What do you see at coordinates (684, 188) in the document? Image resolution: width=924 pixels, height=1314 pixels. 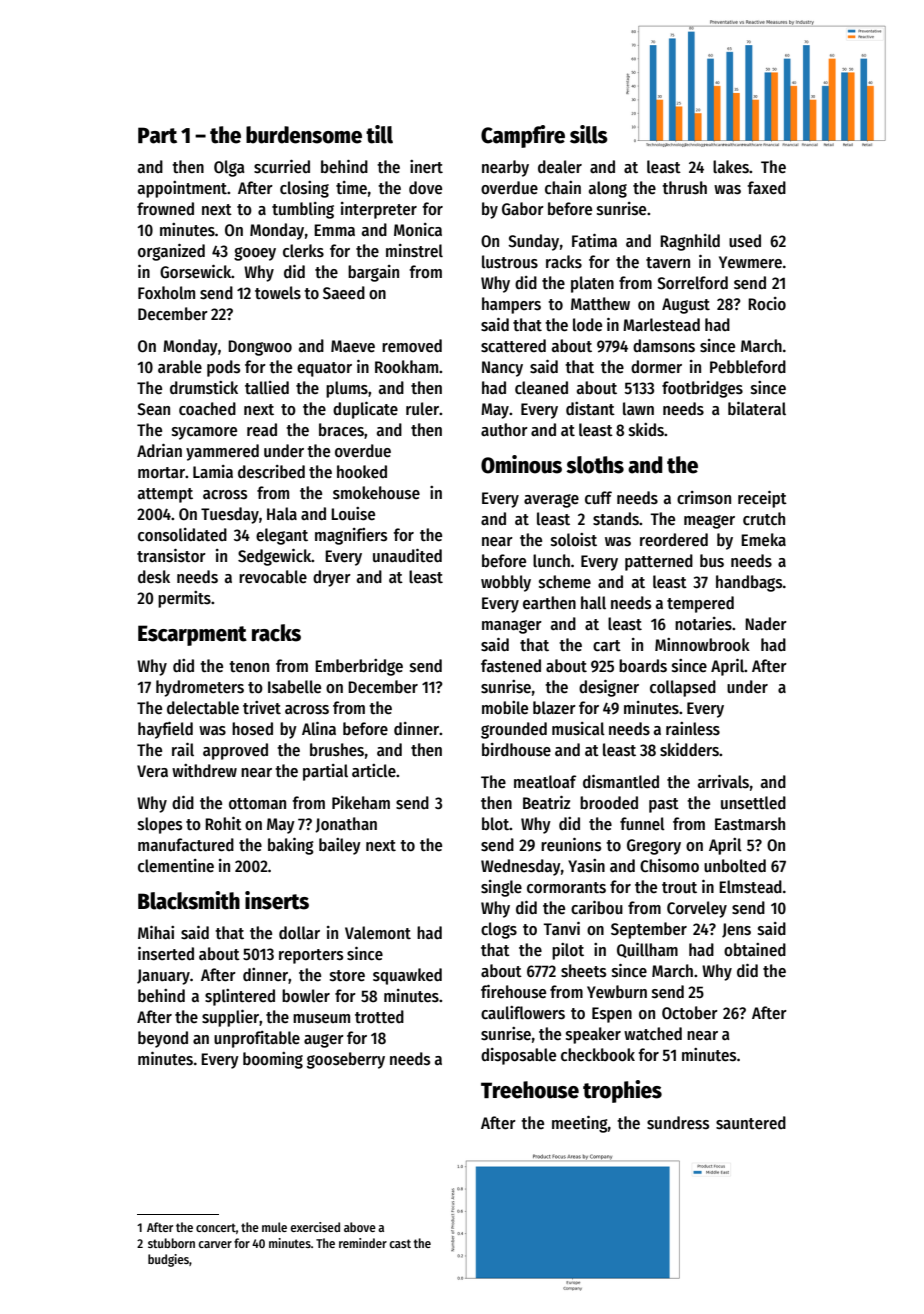 I see `thrush` at bounding box center [684, 188].
